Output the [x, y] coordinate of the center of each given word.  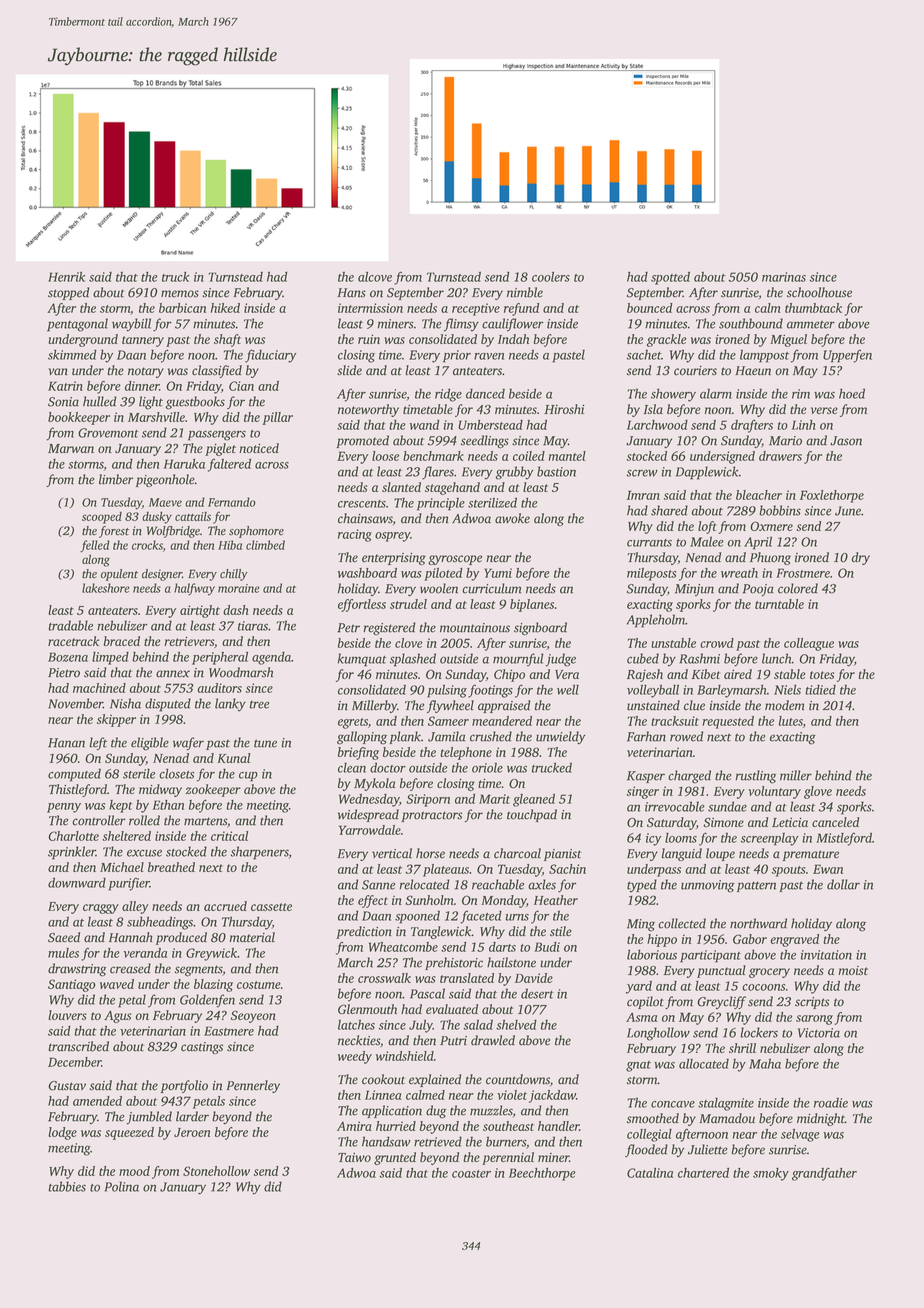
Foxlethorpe [832, 496]
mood [134, 1171]
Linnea [383, 1095]
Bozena [68, 657]
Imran [643, 495]
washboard [367, 573]
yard [639, 987]
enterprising [394, 559]
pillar [277, 418]
